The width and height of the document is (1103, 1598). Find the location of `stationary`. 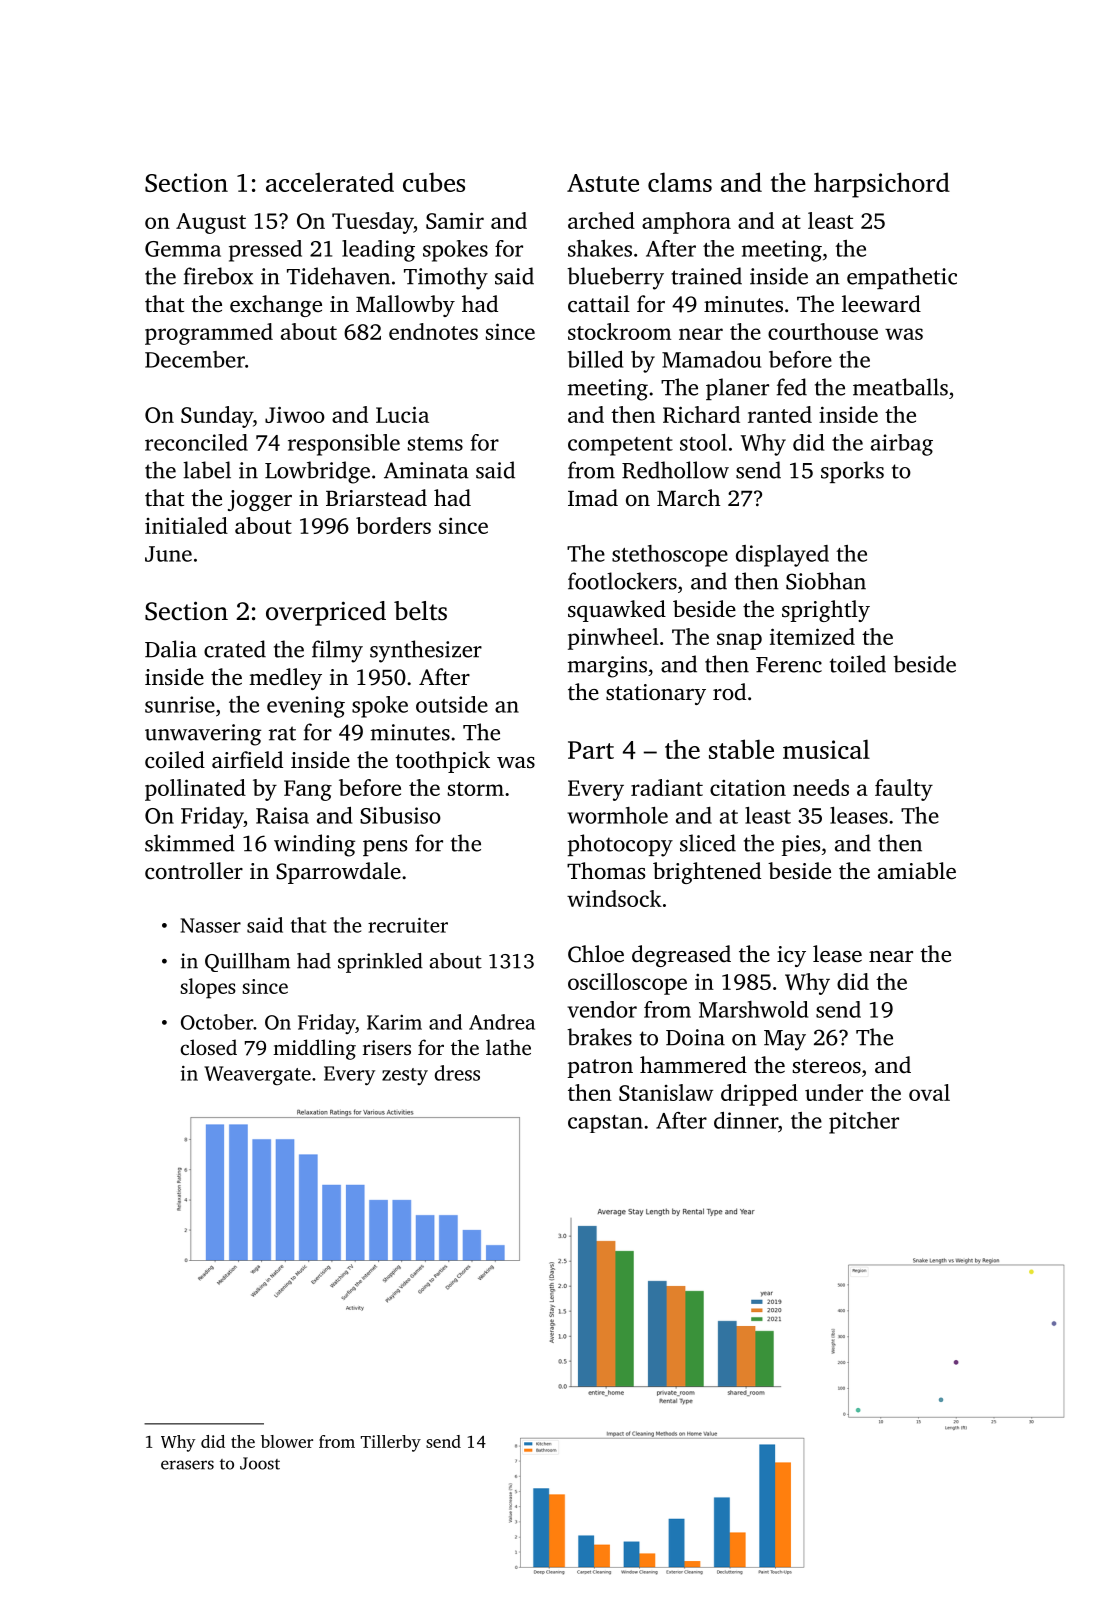

stationary is located at coordinates (656, 694).
